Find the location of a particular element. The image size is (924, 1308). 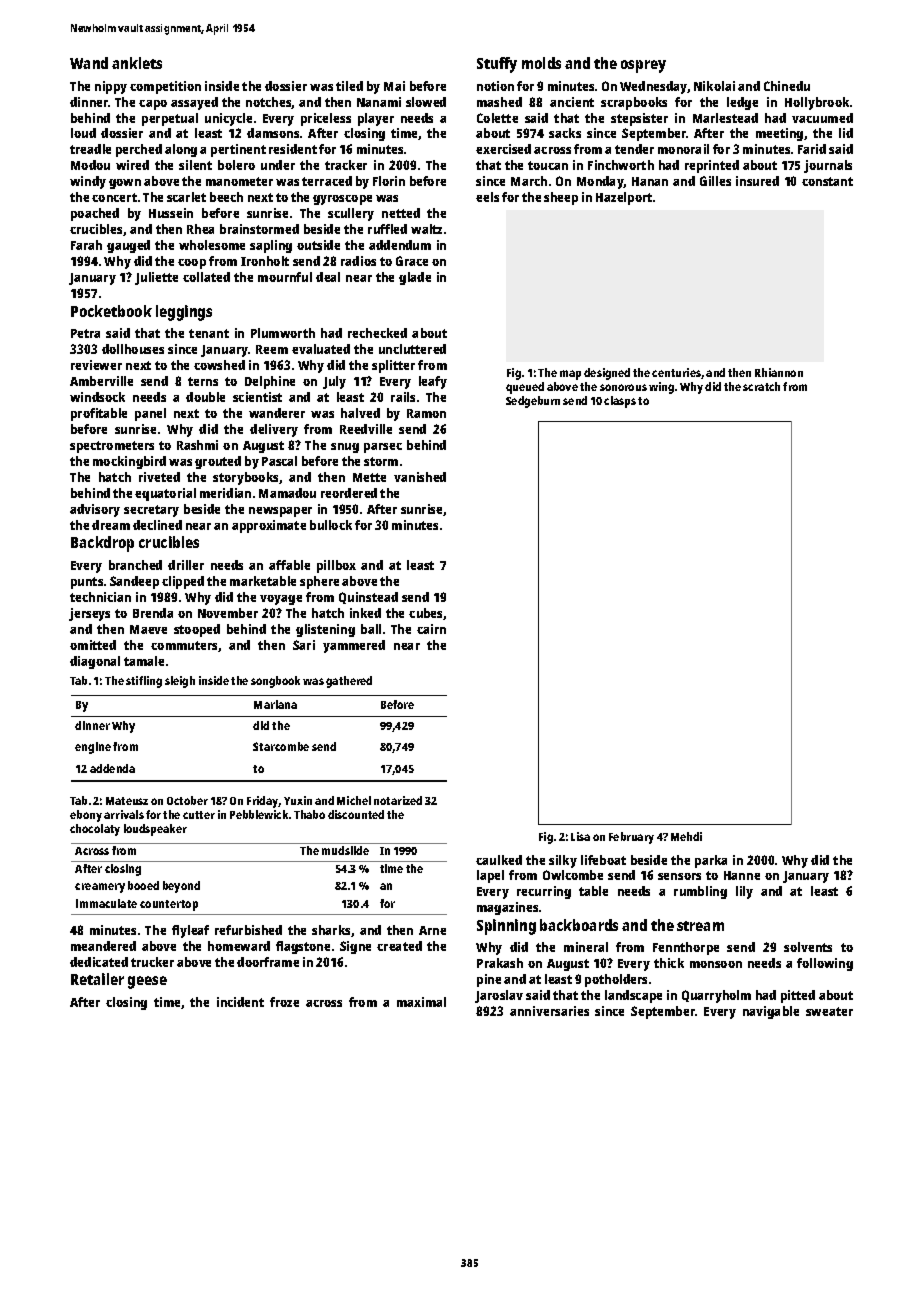

Mai is located at coordinates (394, 86).
